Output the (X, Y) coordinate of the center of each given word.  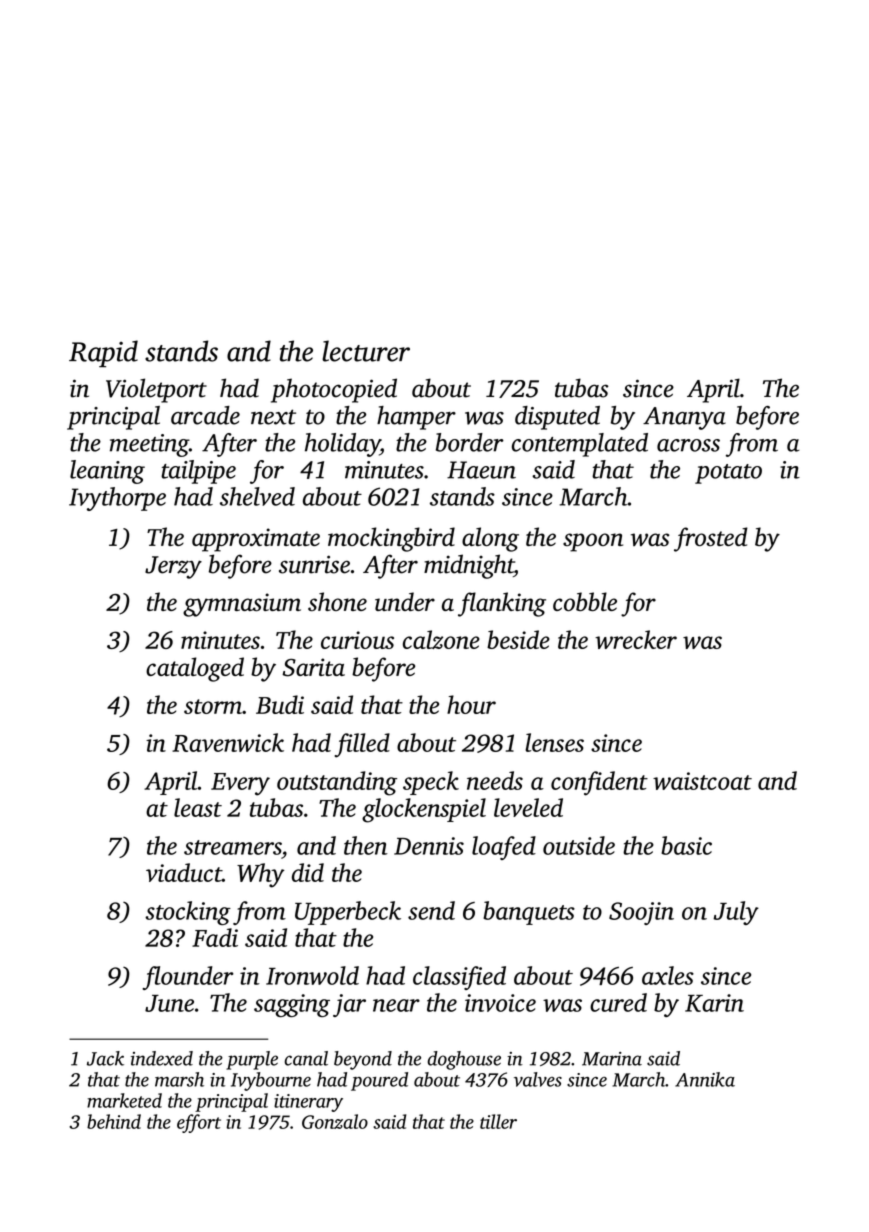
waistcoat (702, 781)
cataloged (195, 669)
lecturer (366, 351)
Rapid (103, 353)
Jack (105, 1058)
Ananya (684, 418)
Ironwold (312, 975)
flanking (502, 604)
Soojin (641, 913)
